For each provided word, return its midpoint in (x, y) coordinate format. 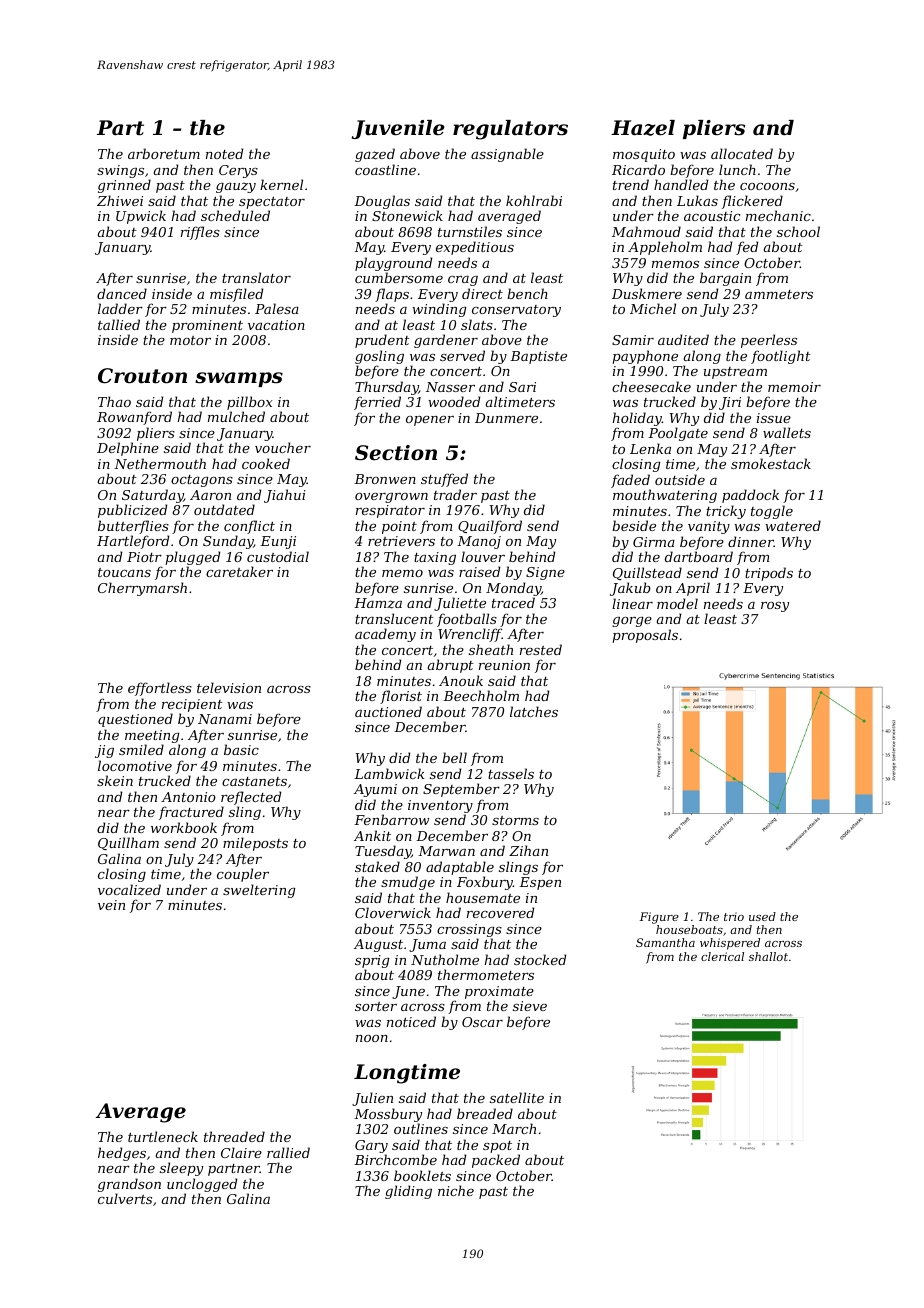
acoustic (712, 216)
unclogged (202, 1185)
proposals (645, 636)
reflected (251, 798)
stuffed (444, 480)
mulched (236, 416)
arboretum (164, 153)
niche (456, 1190)
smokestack (771, 463)
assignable (507, 155)
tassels (511, 773)
